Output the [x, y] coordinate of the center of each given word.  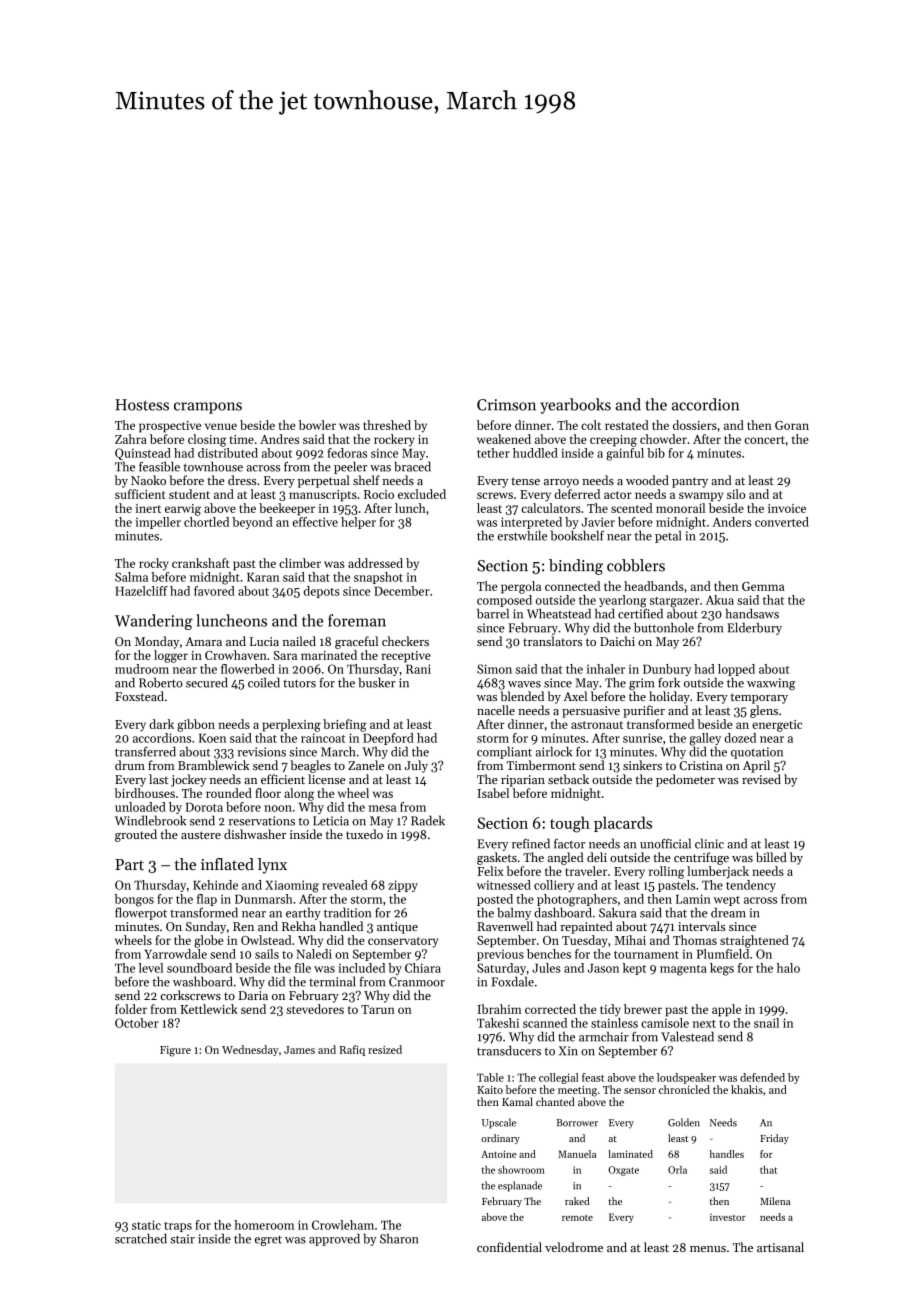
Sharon [399, 1238]
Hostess [142, 405]
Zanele [366, 765]
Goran [792, 425]
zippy [403, 886]
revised [761, 779]
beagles [310, 766]
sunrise [642, 738]
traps [178, 1227]
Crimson [506, 405]
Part [129, 864]
